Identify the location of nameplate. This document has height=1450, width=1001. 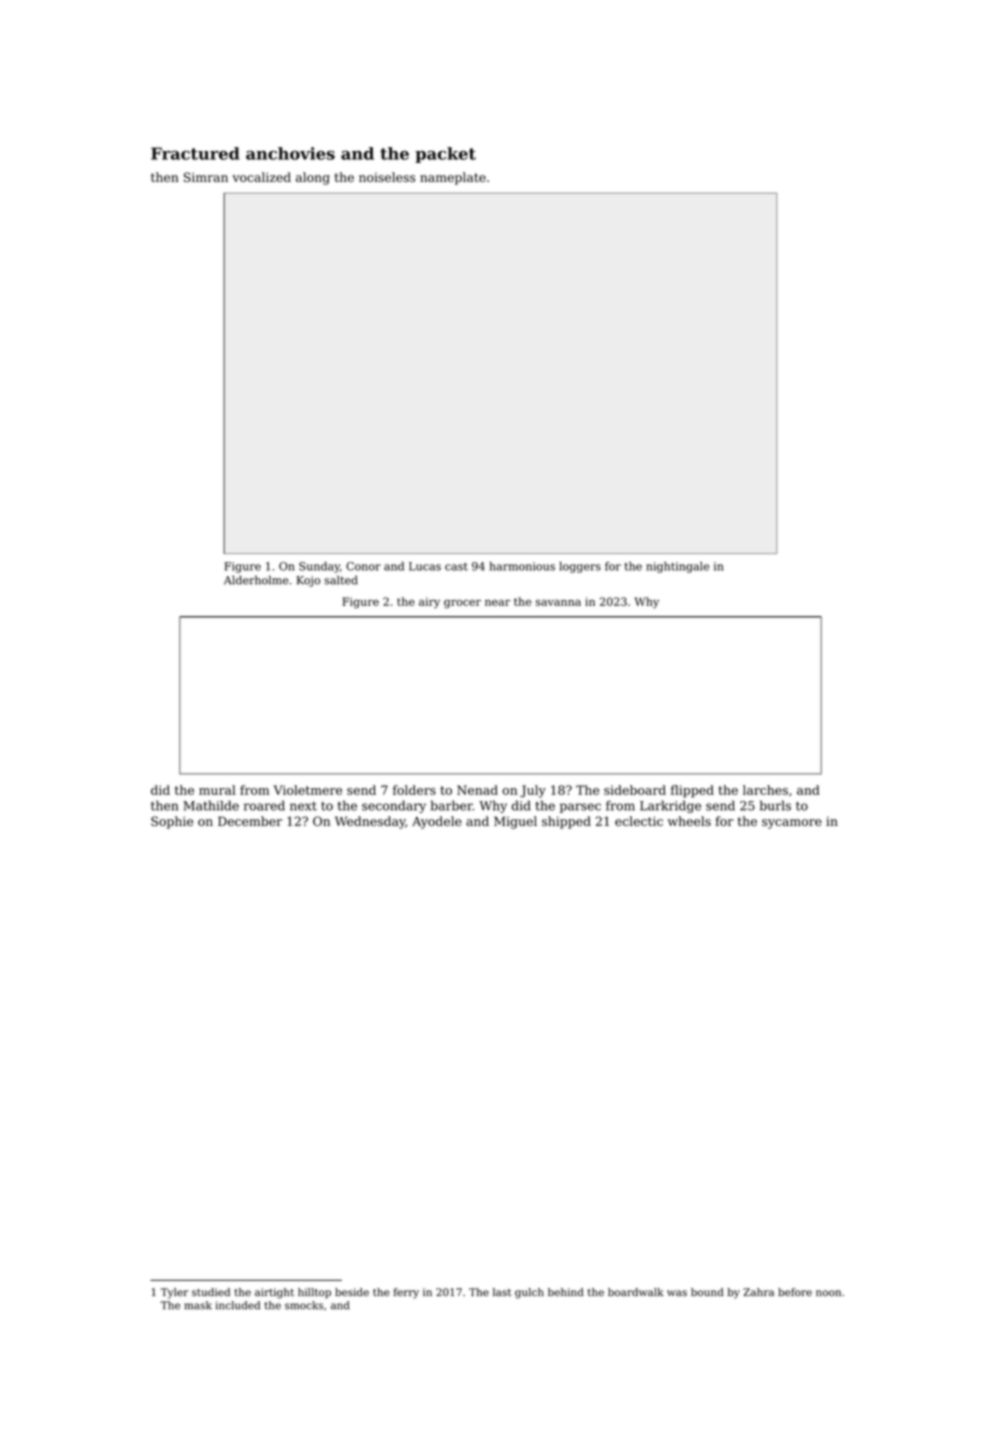
(453, 178).
